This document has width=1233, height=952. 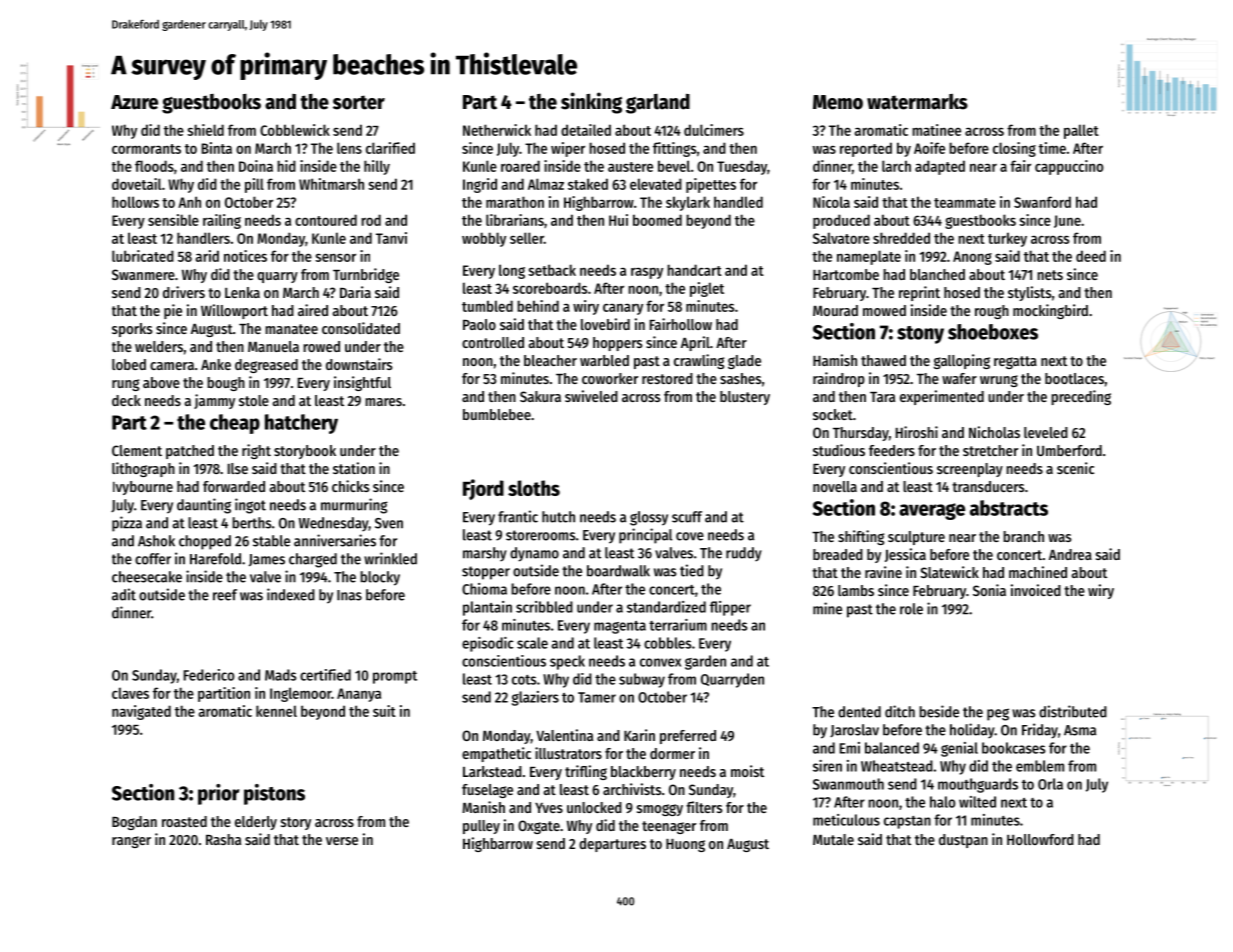 What do you see at coordinates (146, 149) in the document?
I see `cormorants` at bounding box center [146, 149].
